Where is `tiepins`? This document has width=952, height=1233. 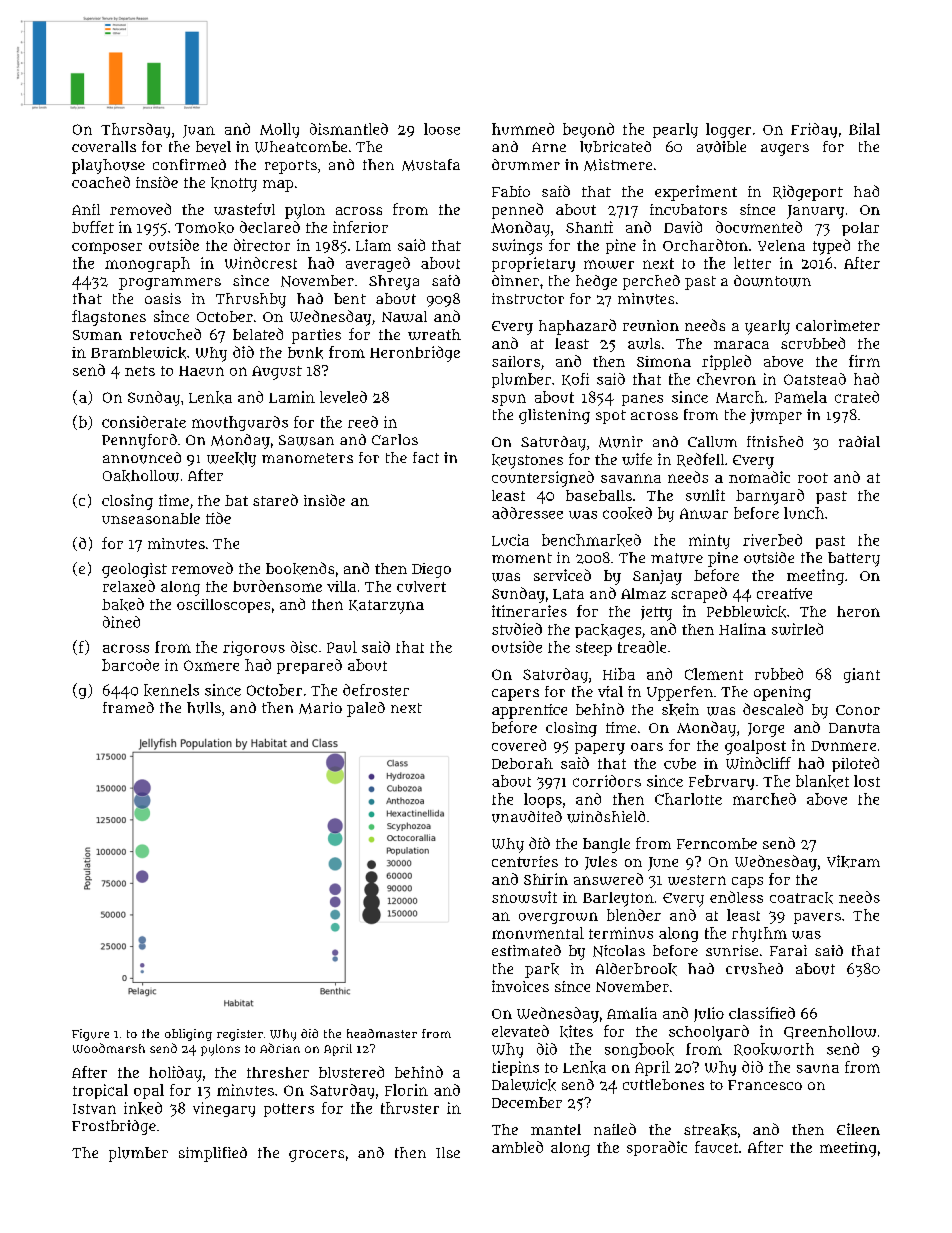 tiepins is located at coordinates (515, 1068).
